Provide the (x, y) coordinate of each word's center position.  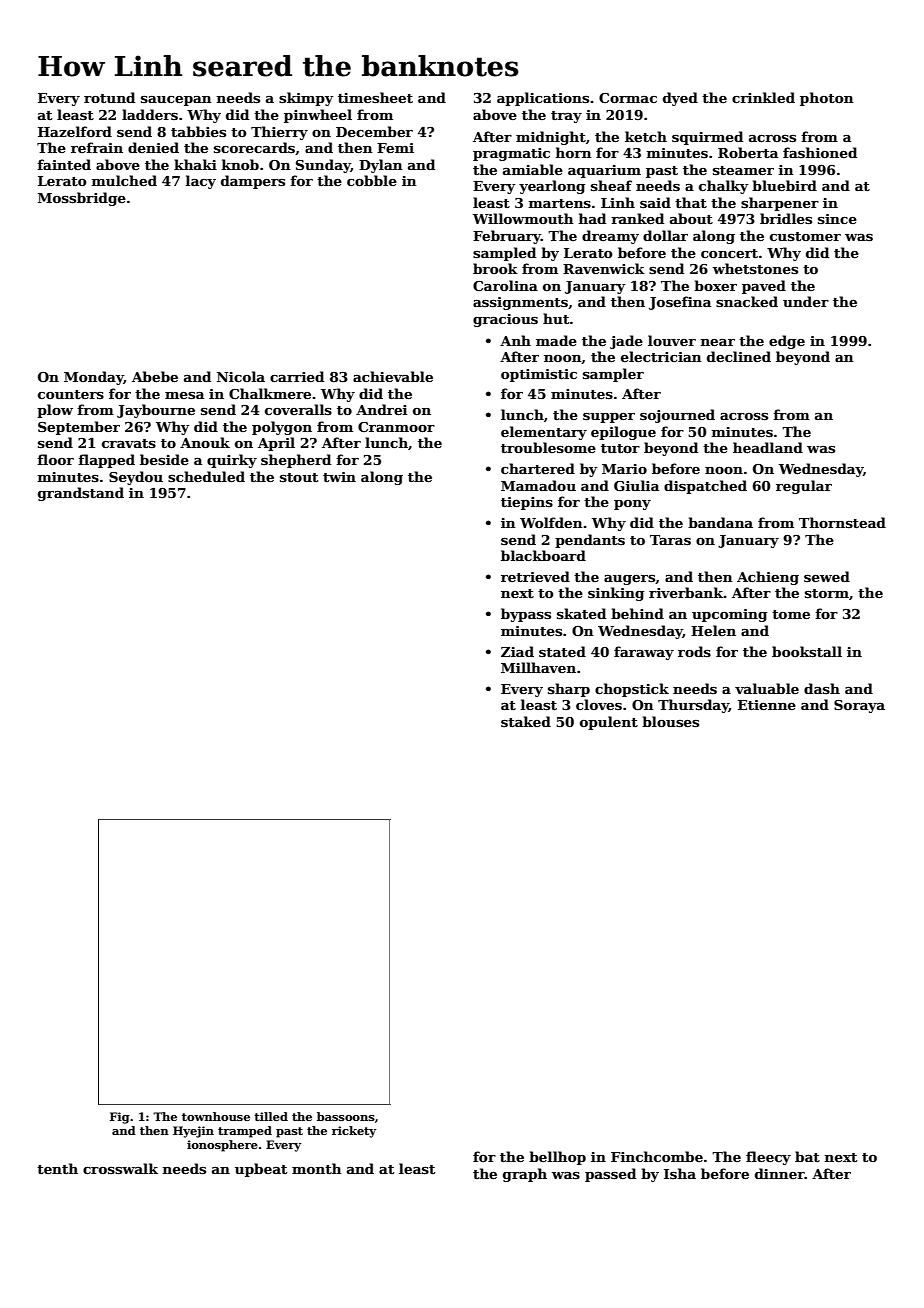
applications (543, 99)
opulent (609, 723)
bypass (526, 615)
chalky (724, 187)
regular (804, 487)
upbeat (261, 1170)
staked (526, 721)
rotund (109, 97)
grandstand (81, 494)
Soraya (859, 706)
